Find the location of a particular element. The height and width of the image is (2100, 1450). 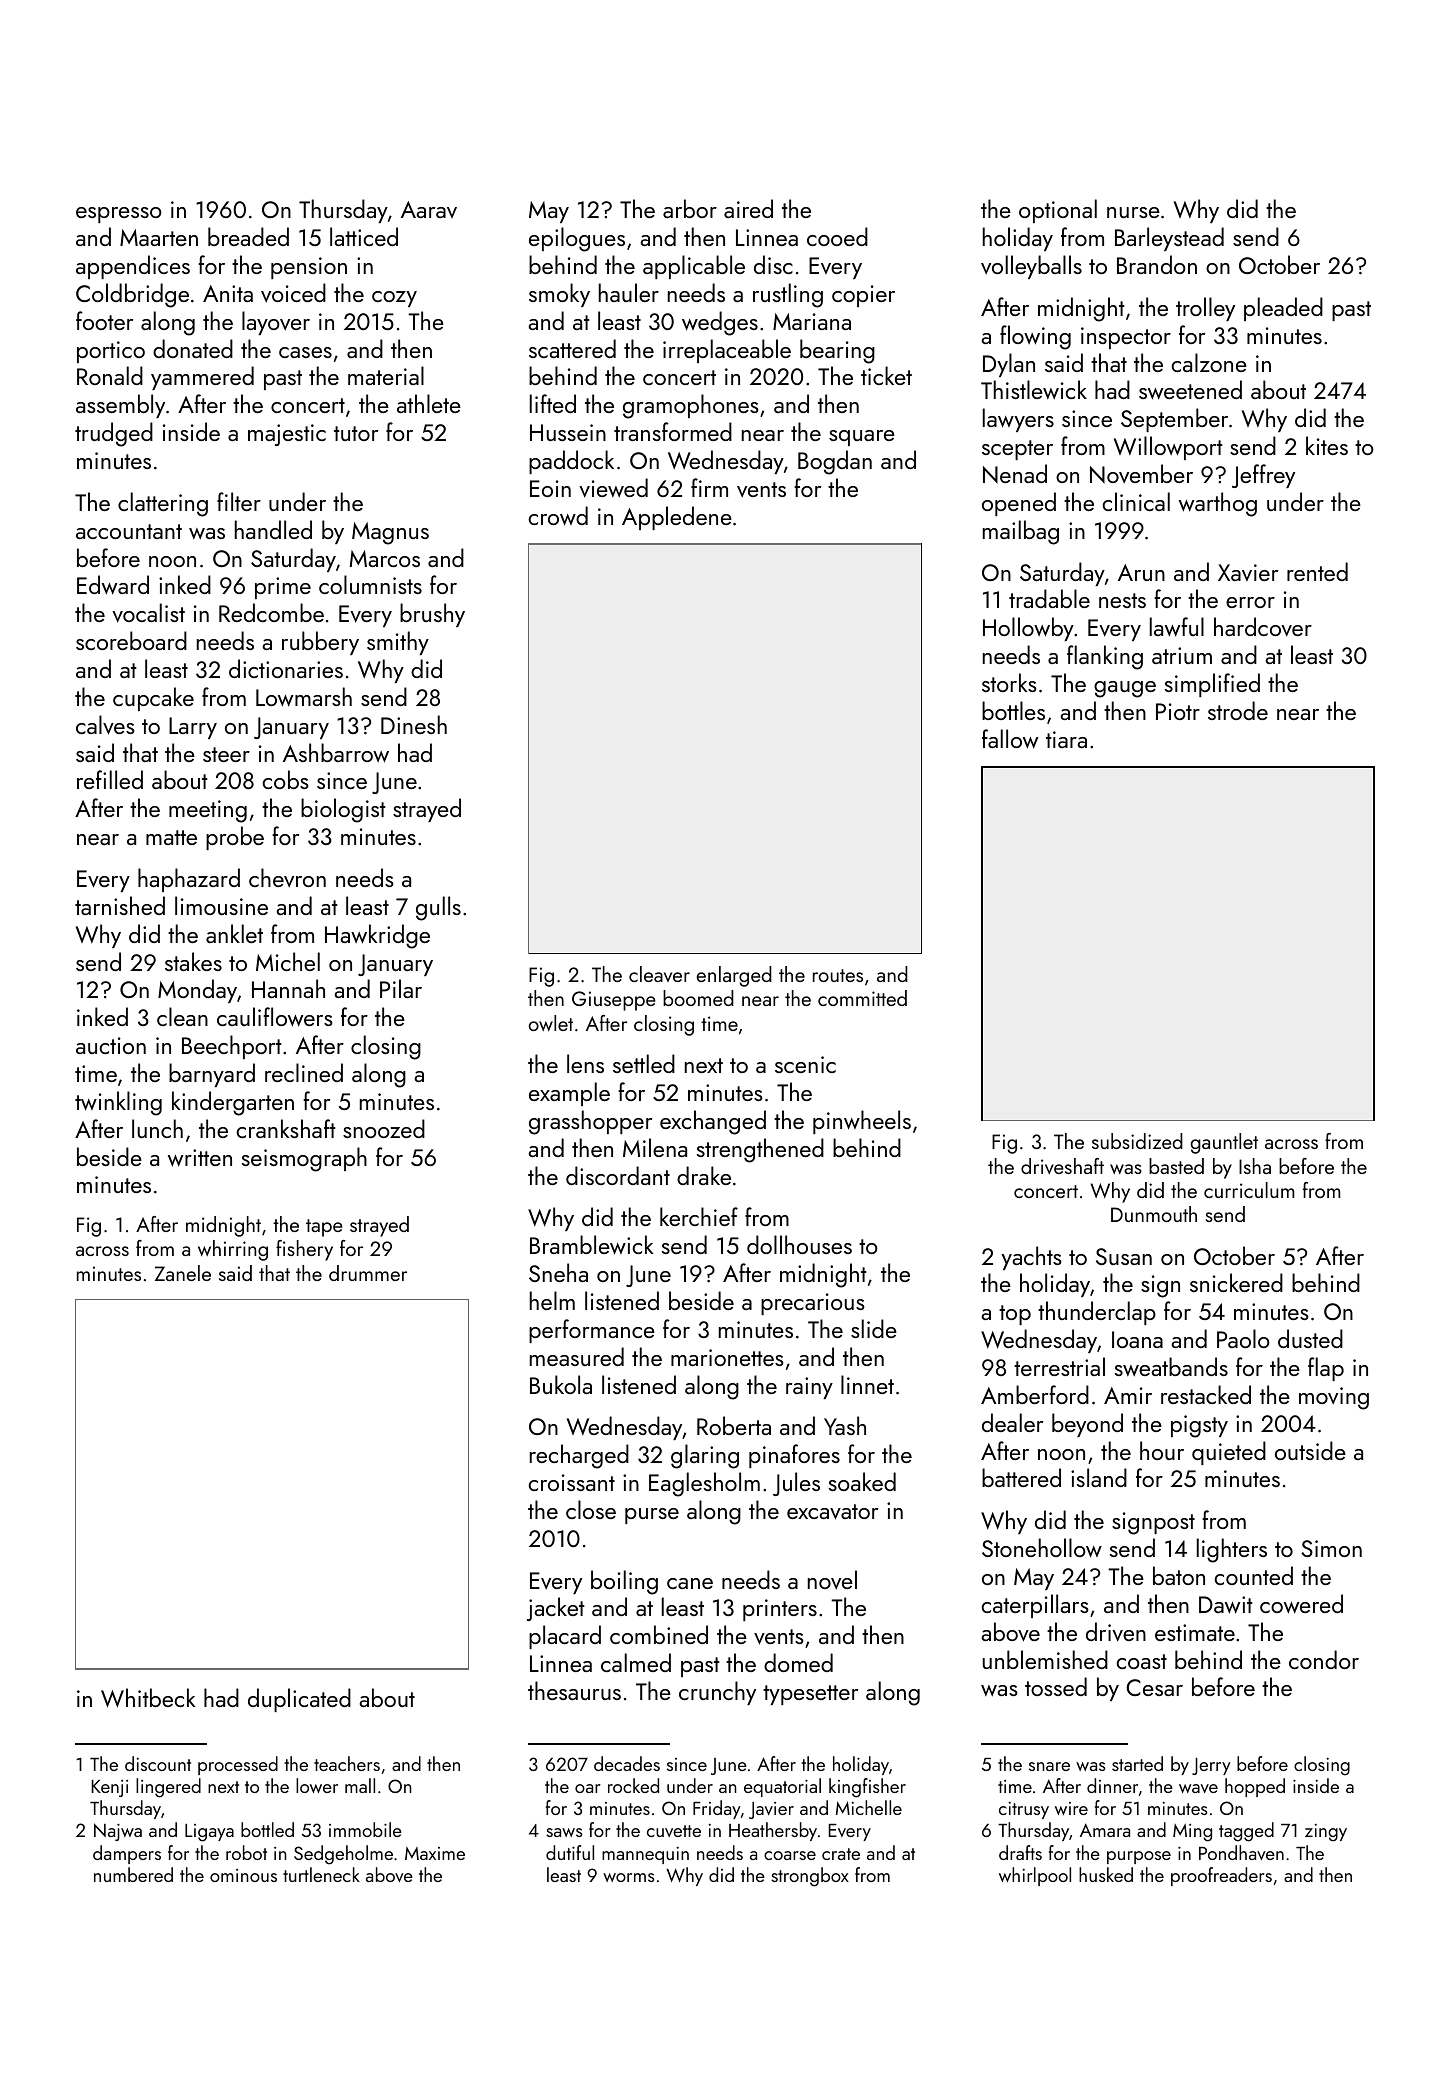

bottled is located at coordinates (267, 1829).
